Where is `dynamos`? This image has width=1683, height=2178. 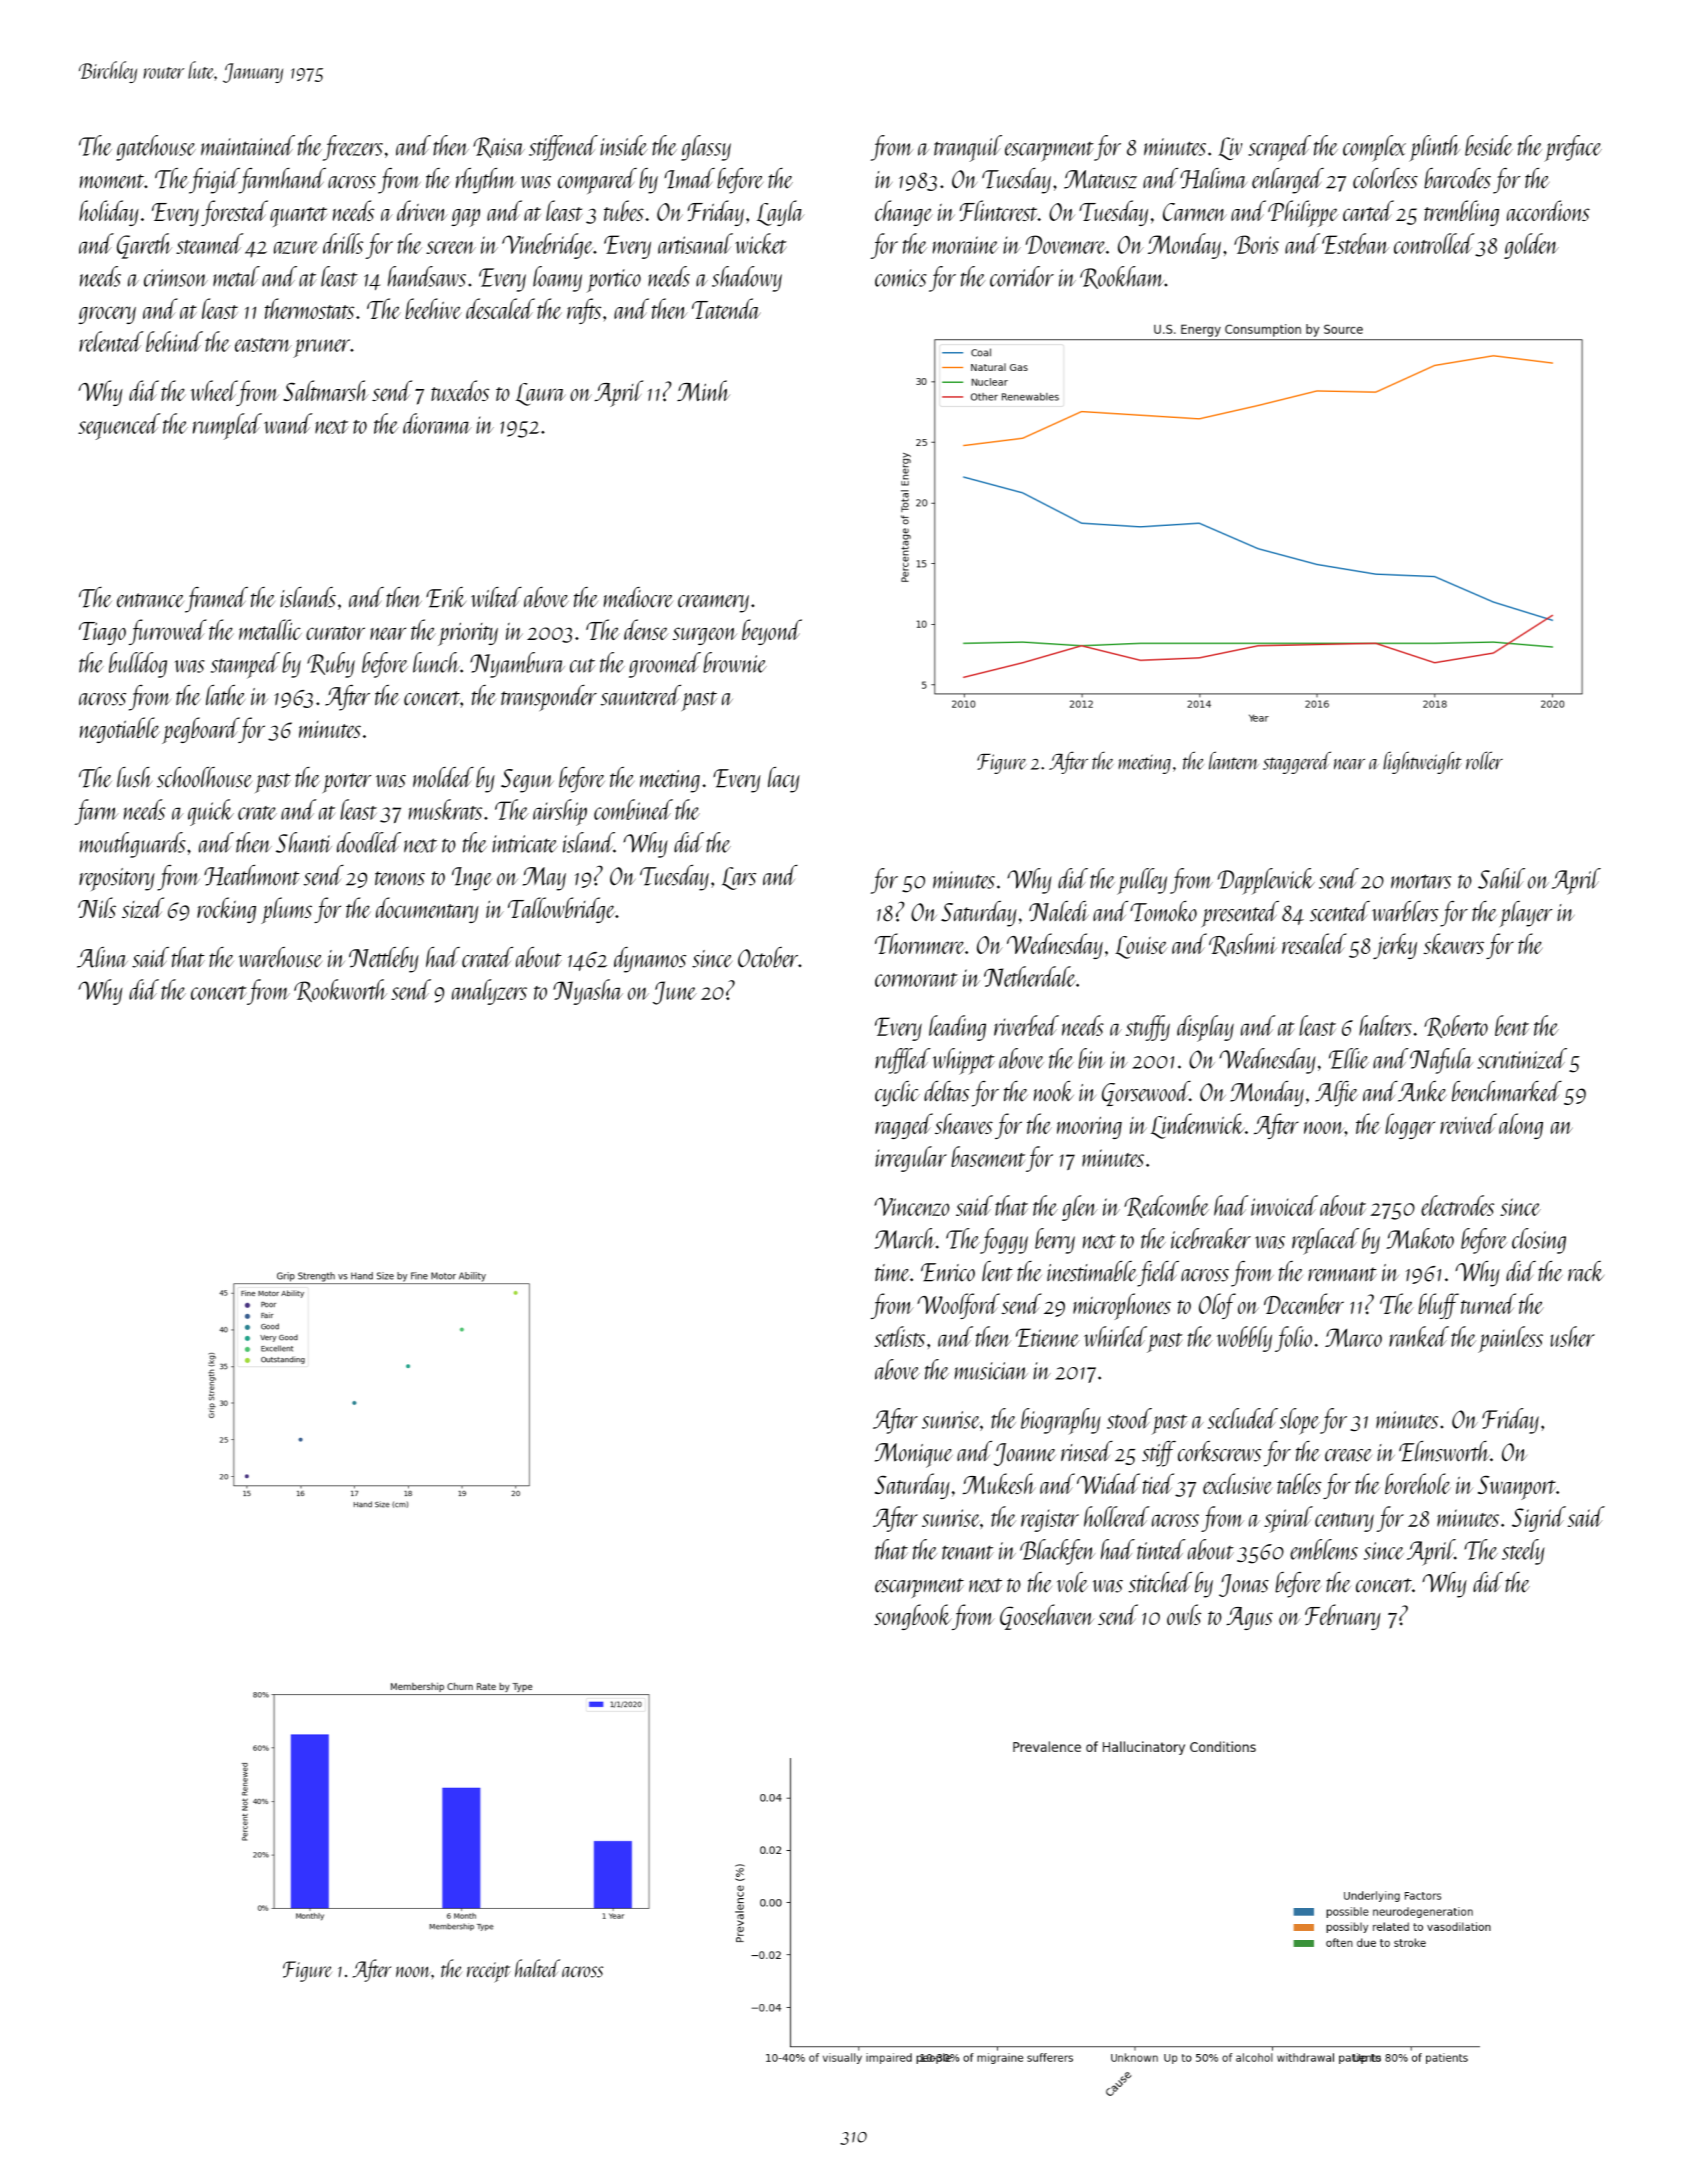 dynamos is located at coordinates (650, 960).
